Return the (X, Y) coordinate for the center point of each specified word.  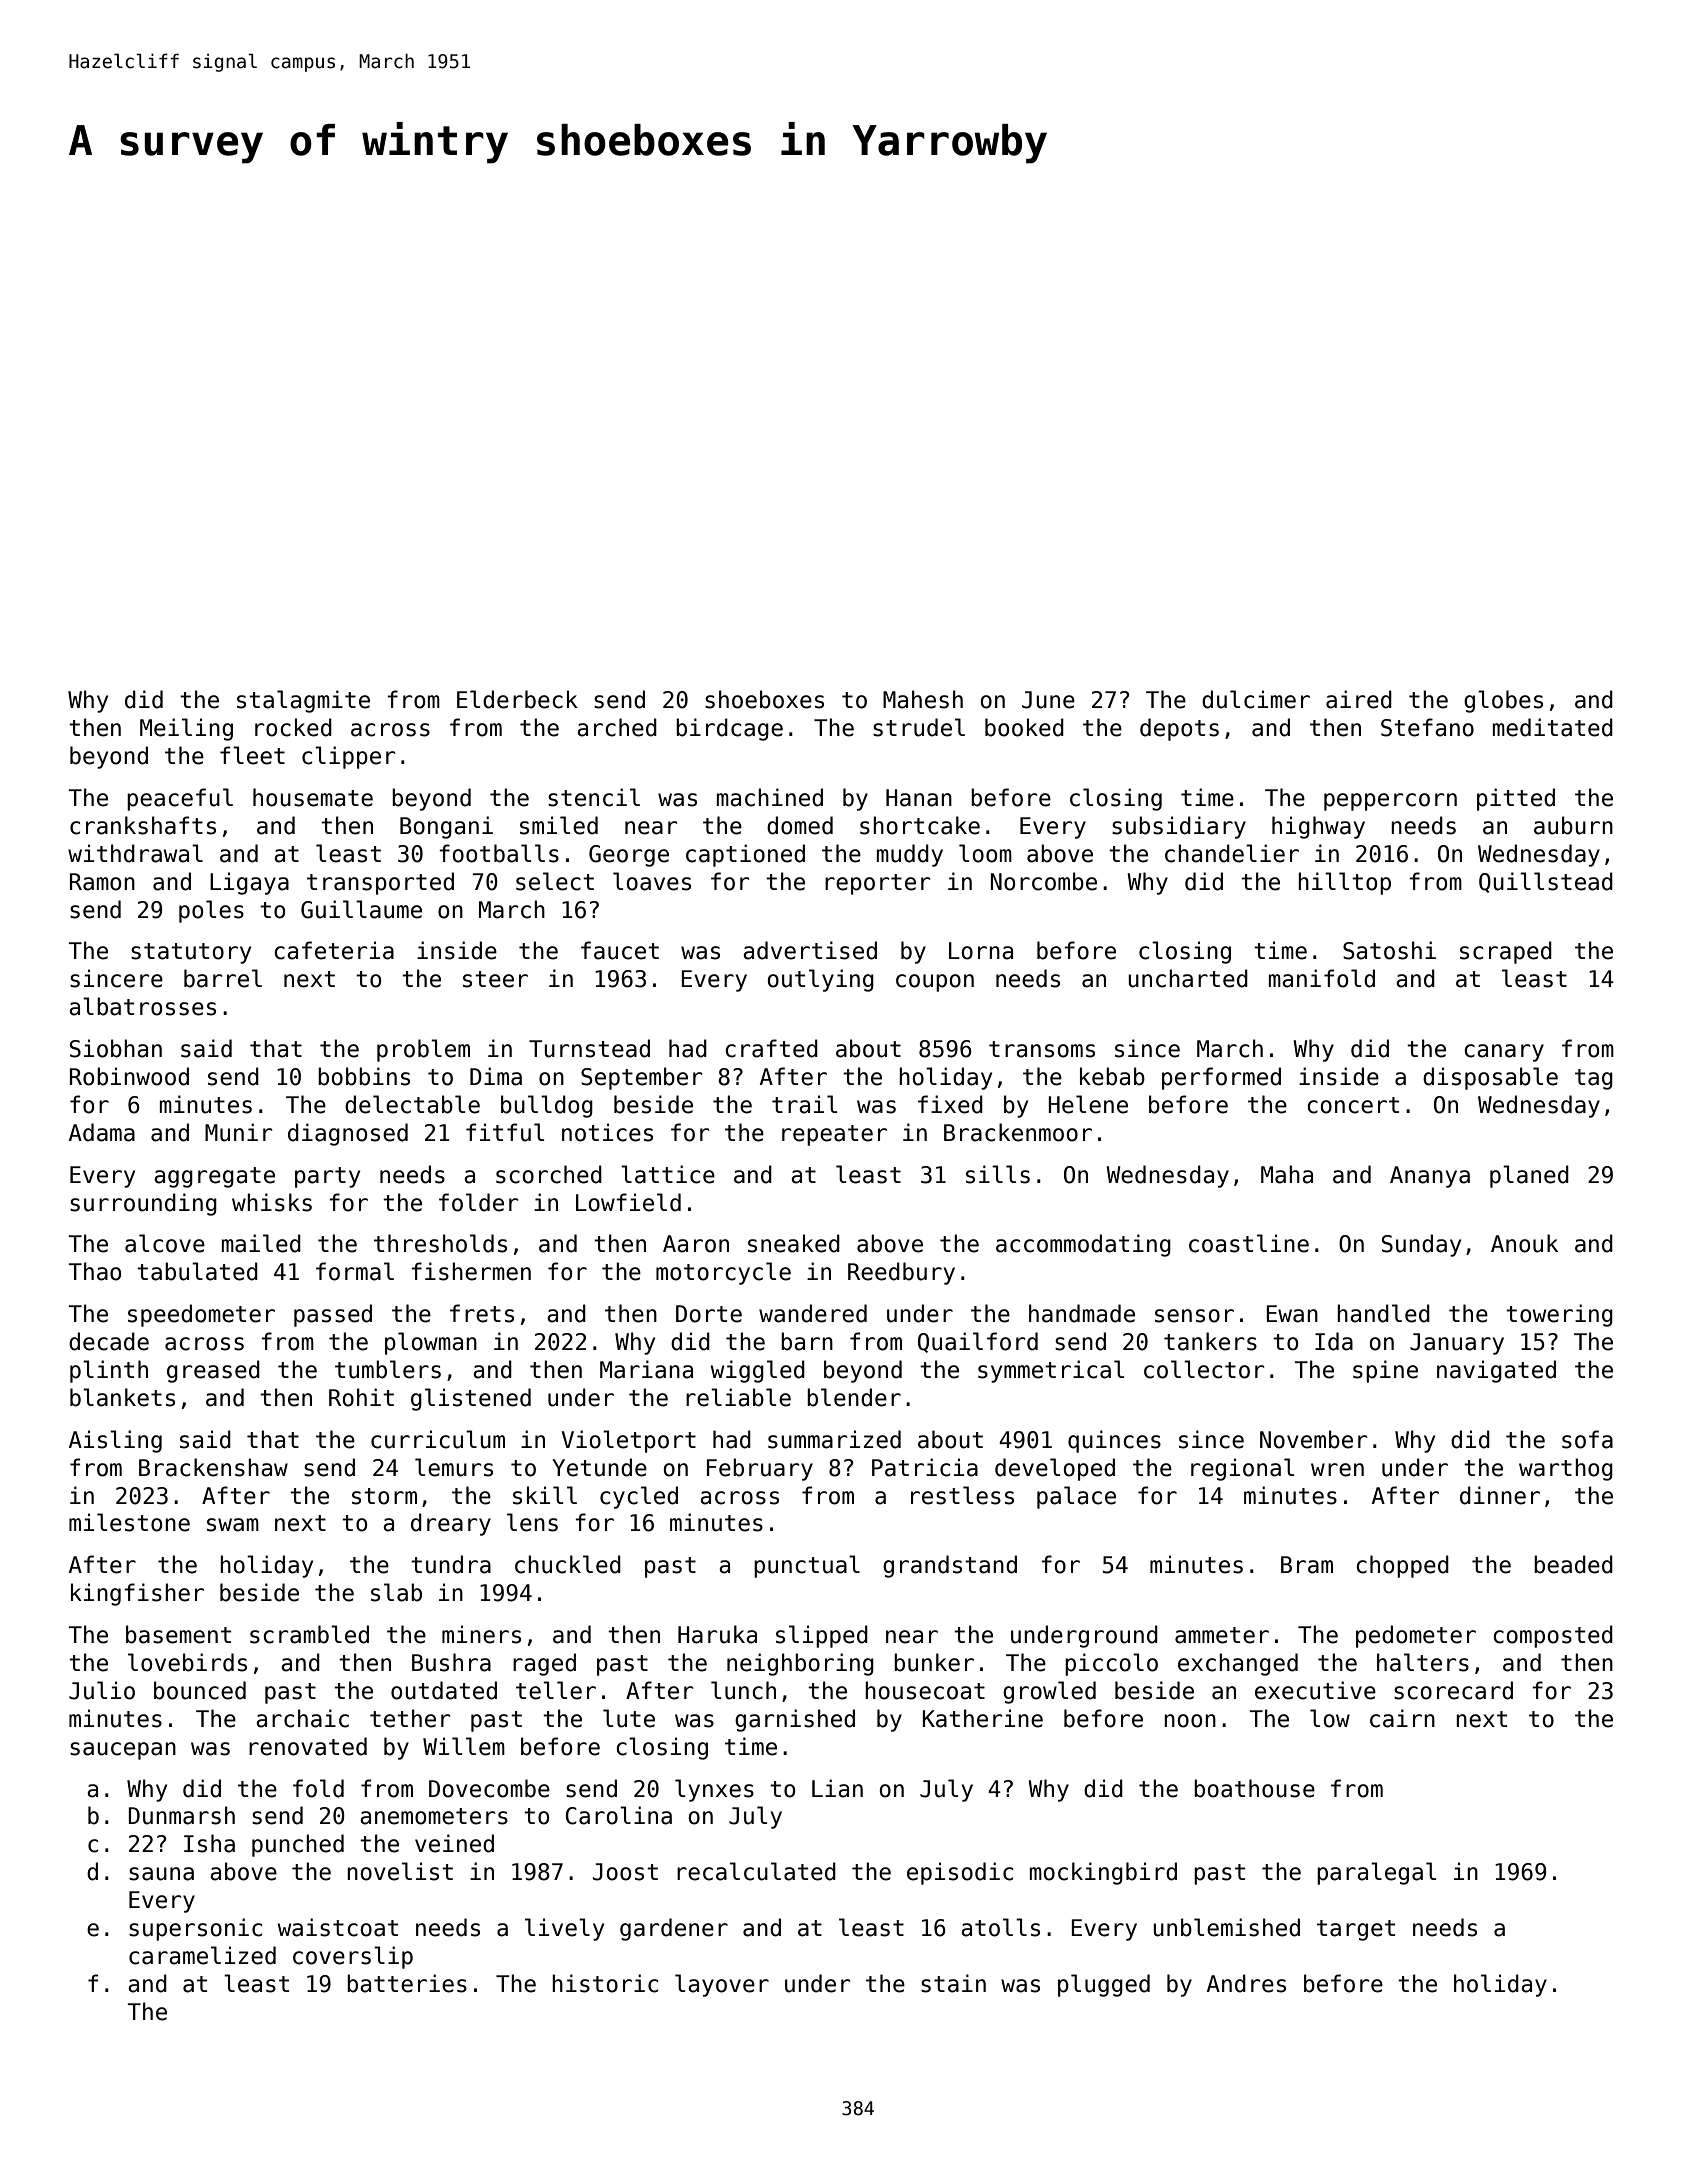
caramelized (202, 1955)
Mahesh (923, 699)
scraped (1506, 952)
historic (605, 1983)
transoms (1042, 1049)
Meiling (186, 729)
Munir (238, 1132)
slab (396, 1592)
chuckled (568, 1564)
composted (1553, 1636)
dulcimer (1256, 699)
